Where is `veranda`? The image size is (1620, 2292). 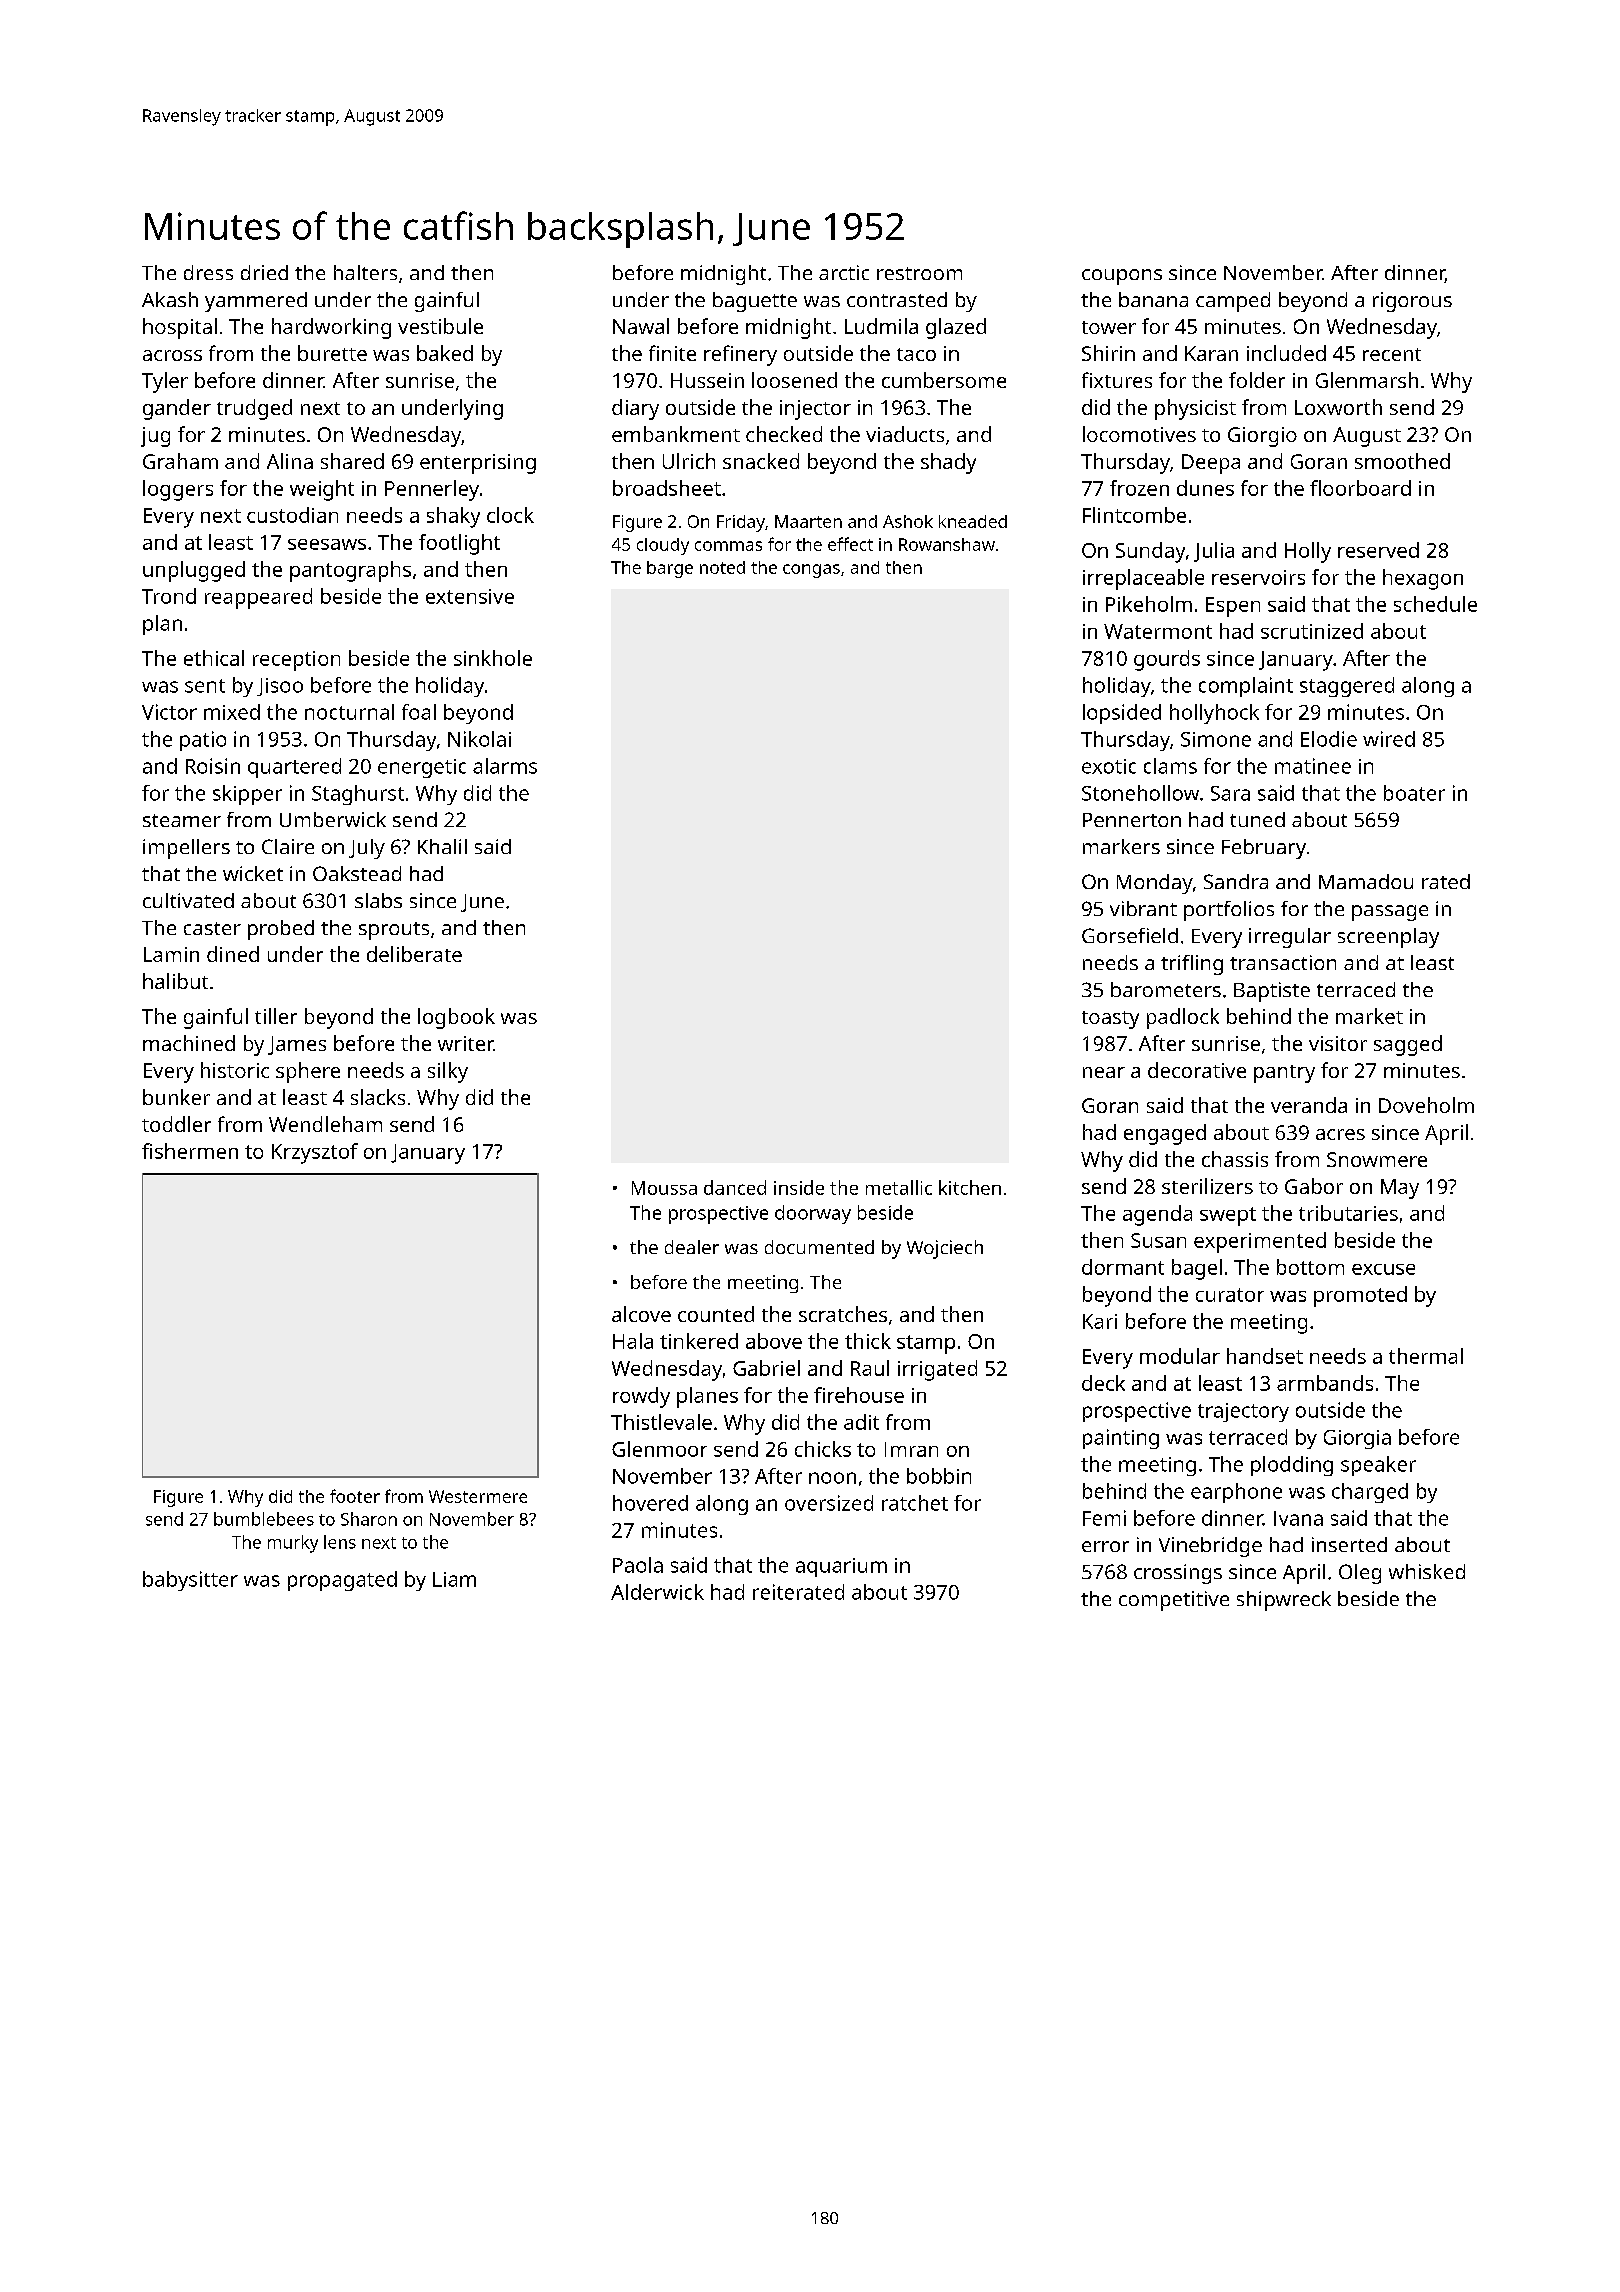 veranda is located at coordinates (1309, 1105).
